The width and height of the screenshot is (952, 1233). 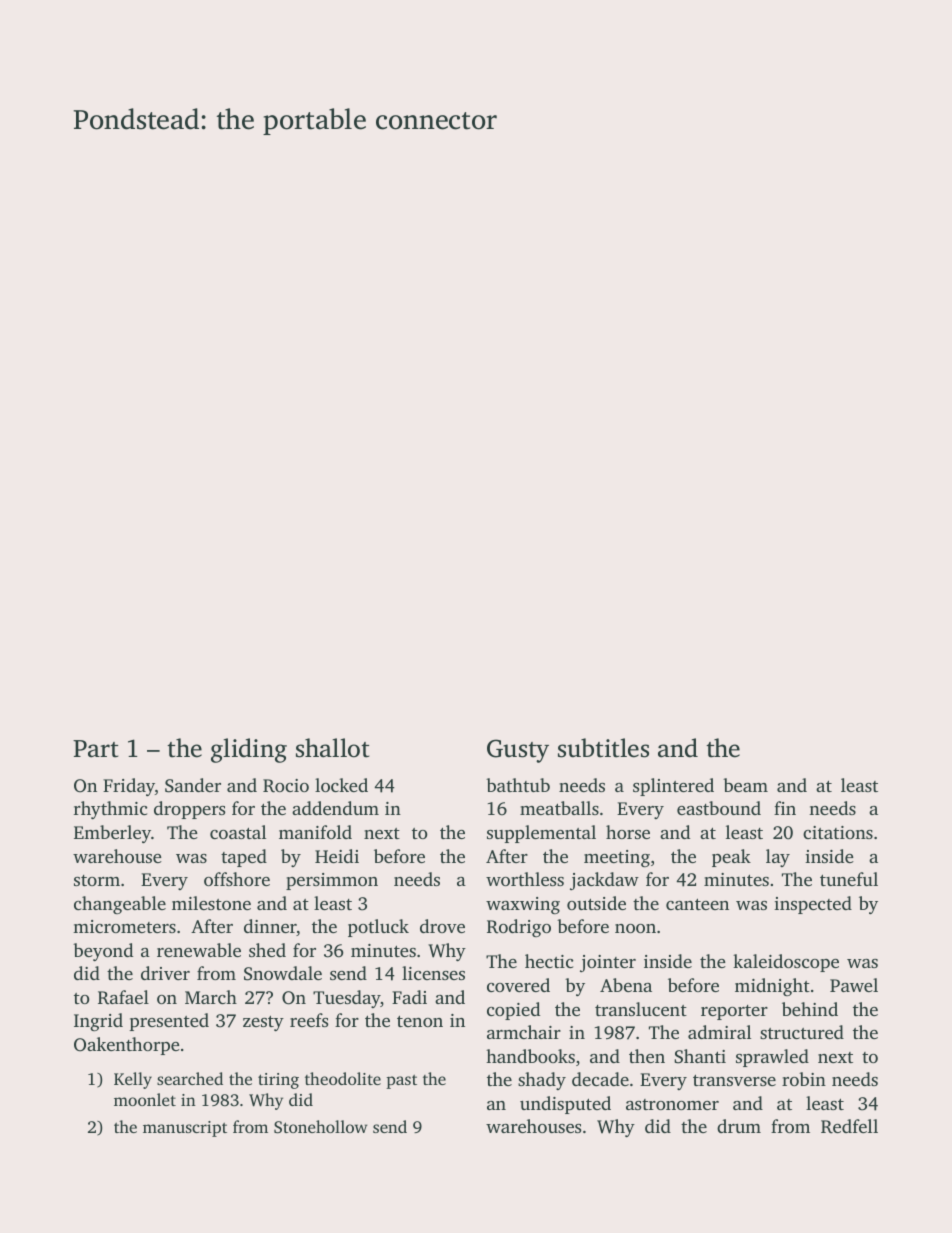 I want to click on supplemental, so click(x=541, y=834).
